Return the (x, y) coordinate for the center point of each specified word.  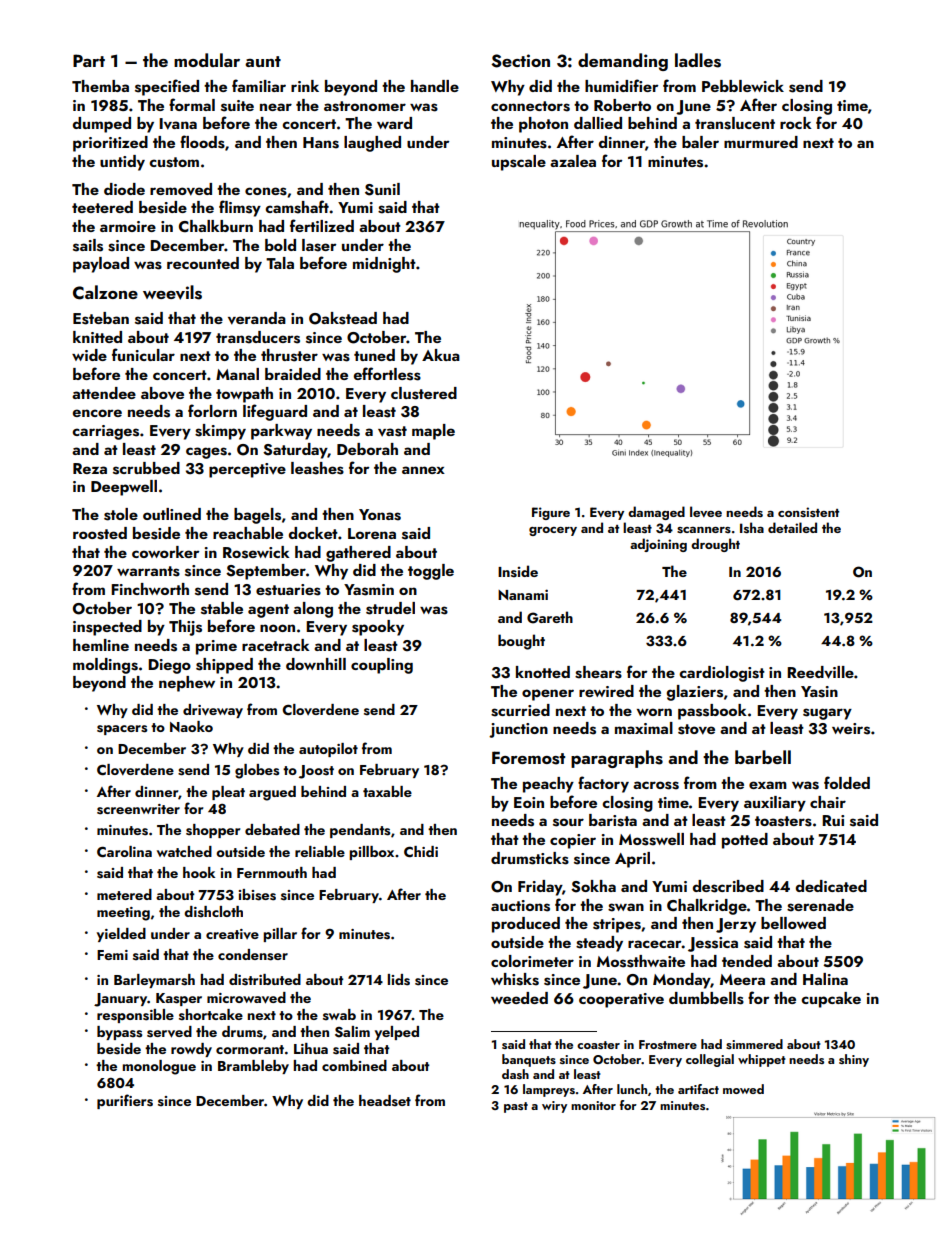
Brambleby (253, 1067)
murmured (761, 142)
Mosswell (651, 839)
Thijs (185, 628)
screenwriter (138, 809)
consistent (808, 512)
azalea (573, 161)
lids (399, 980)
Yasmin (369, 590)
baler (700, 142)
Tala (280, 263)
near (276, 107)
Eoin (529, 802)
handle (435, 86)
